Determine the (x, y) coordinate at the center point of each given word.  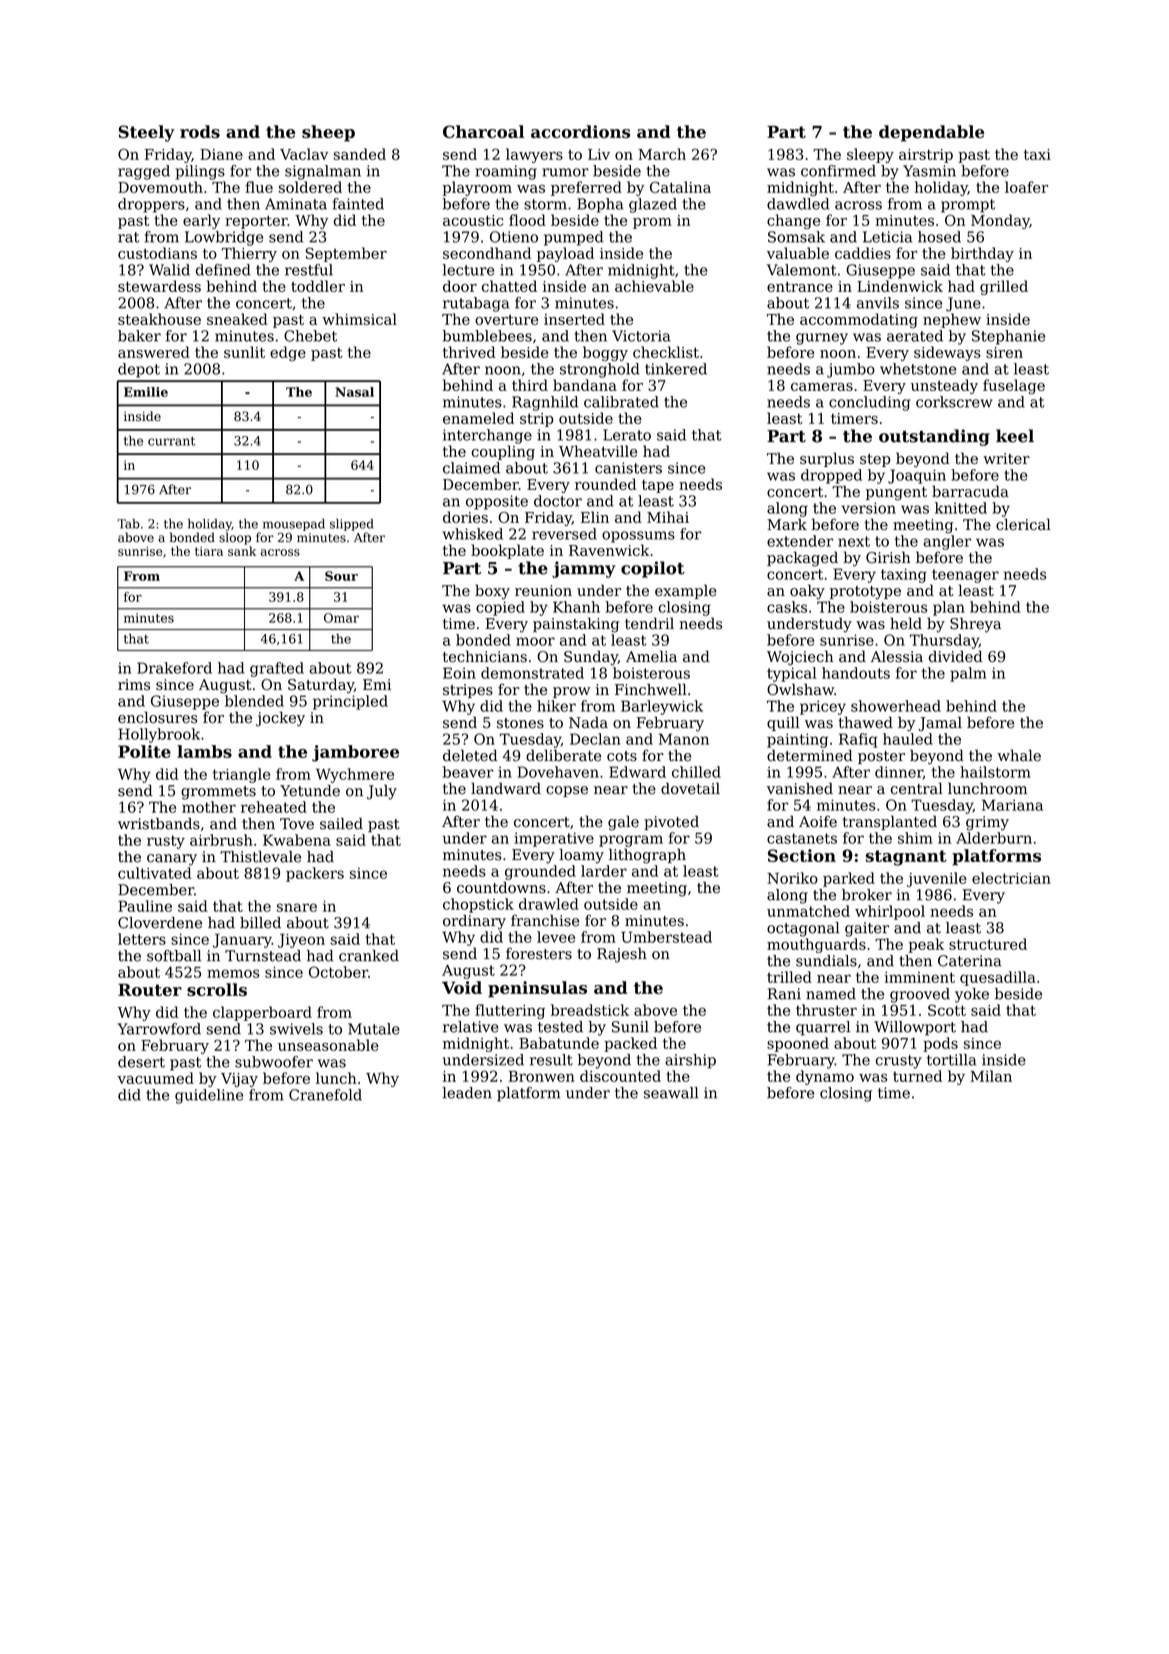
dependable (931, 133)
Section (802, 855)
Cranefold (325, 1095)
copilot (653, 569)
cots (622, 756)
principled (350, 702)
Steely (146, 133)
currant (171, 441)
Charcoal (483, 131)
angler (947, 542)
